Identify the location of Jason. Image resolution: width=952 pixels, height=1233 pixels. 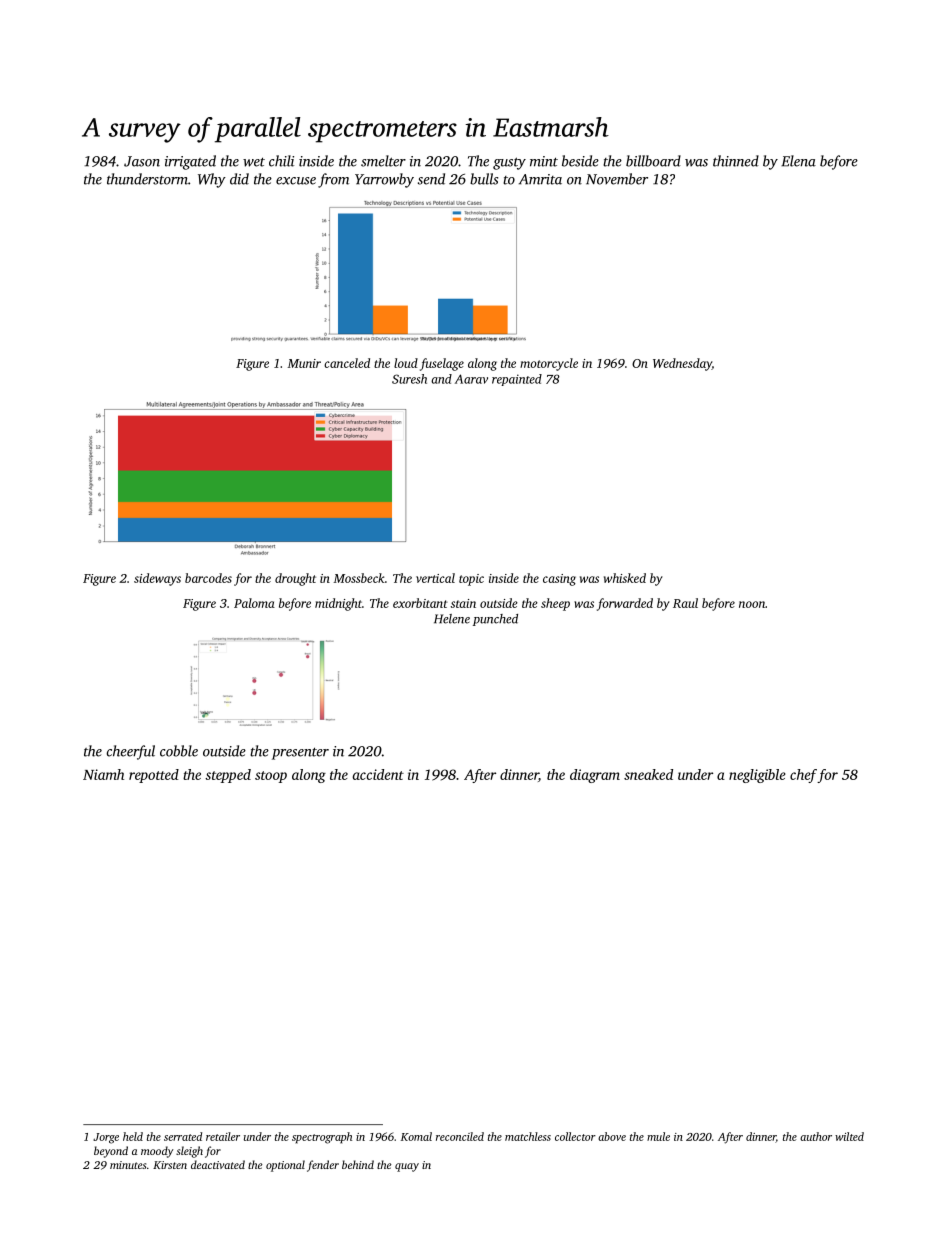
(142, 161).
